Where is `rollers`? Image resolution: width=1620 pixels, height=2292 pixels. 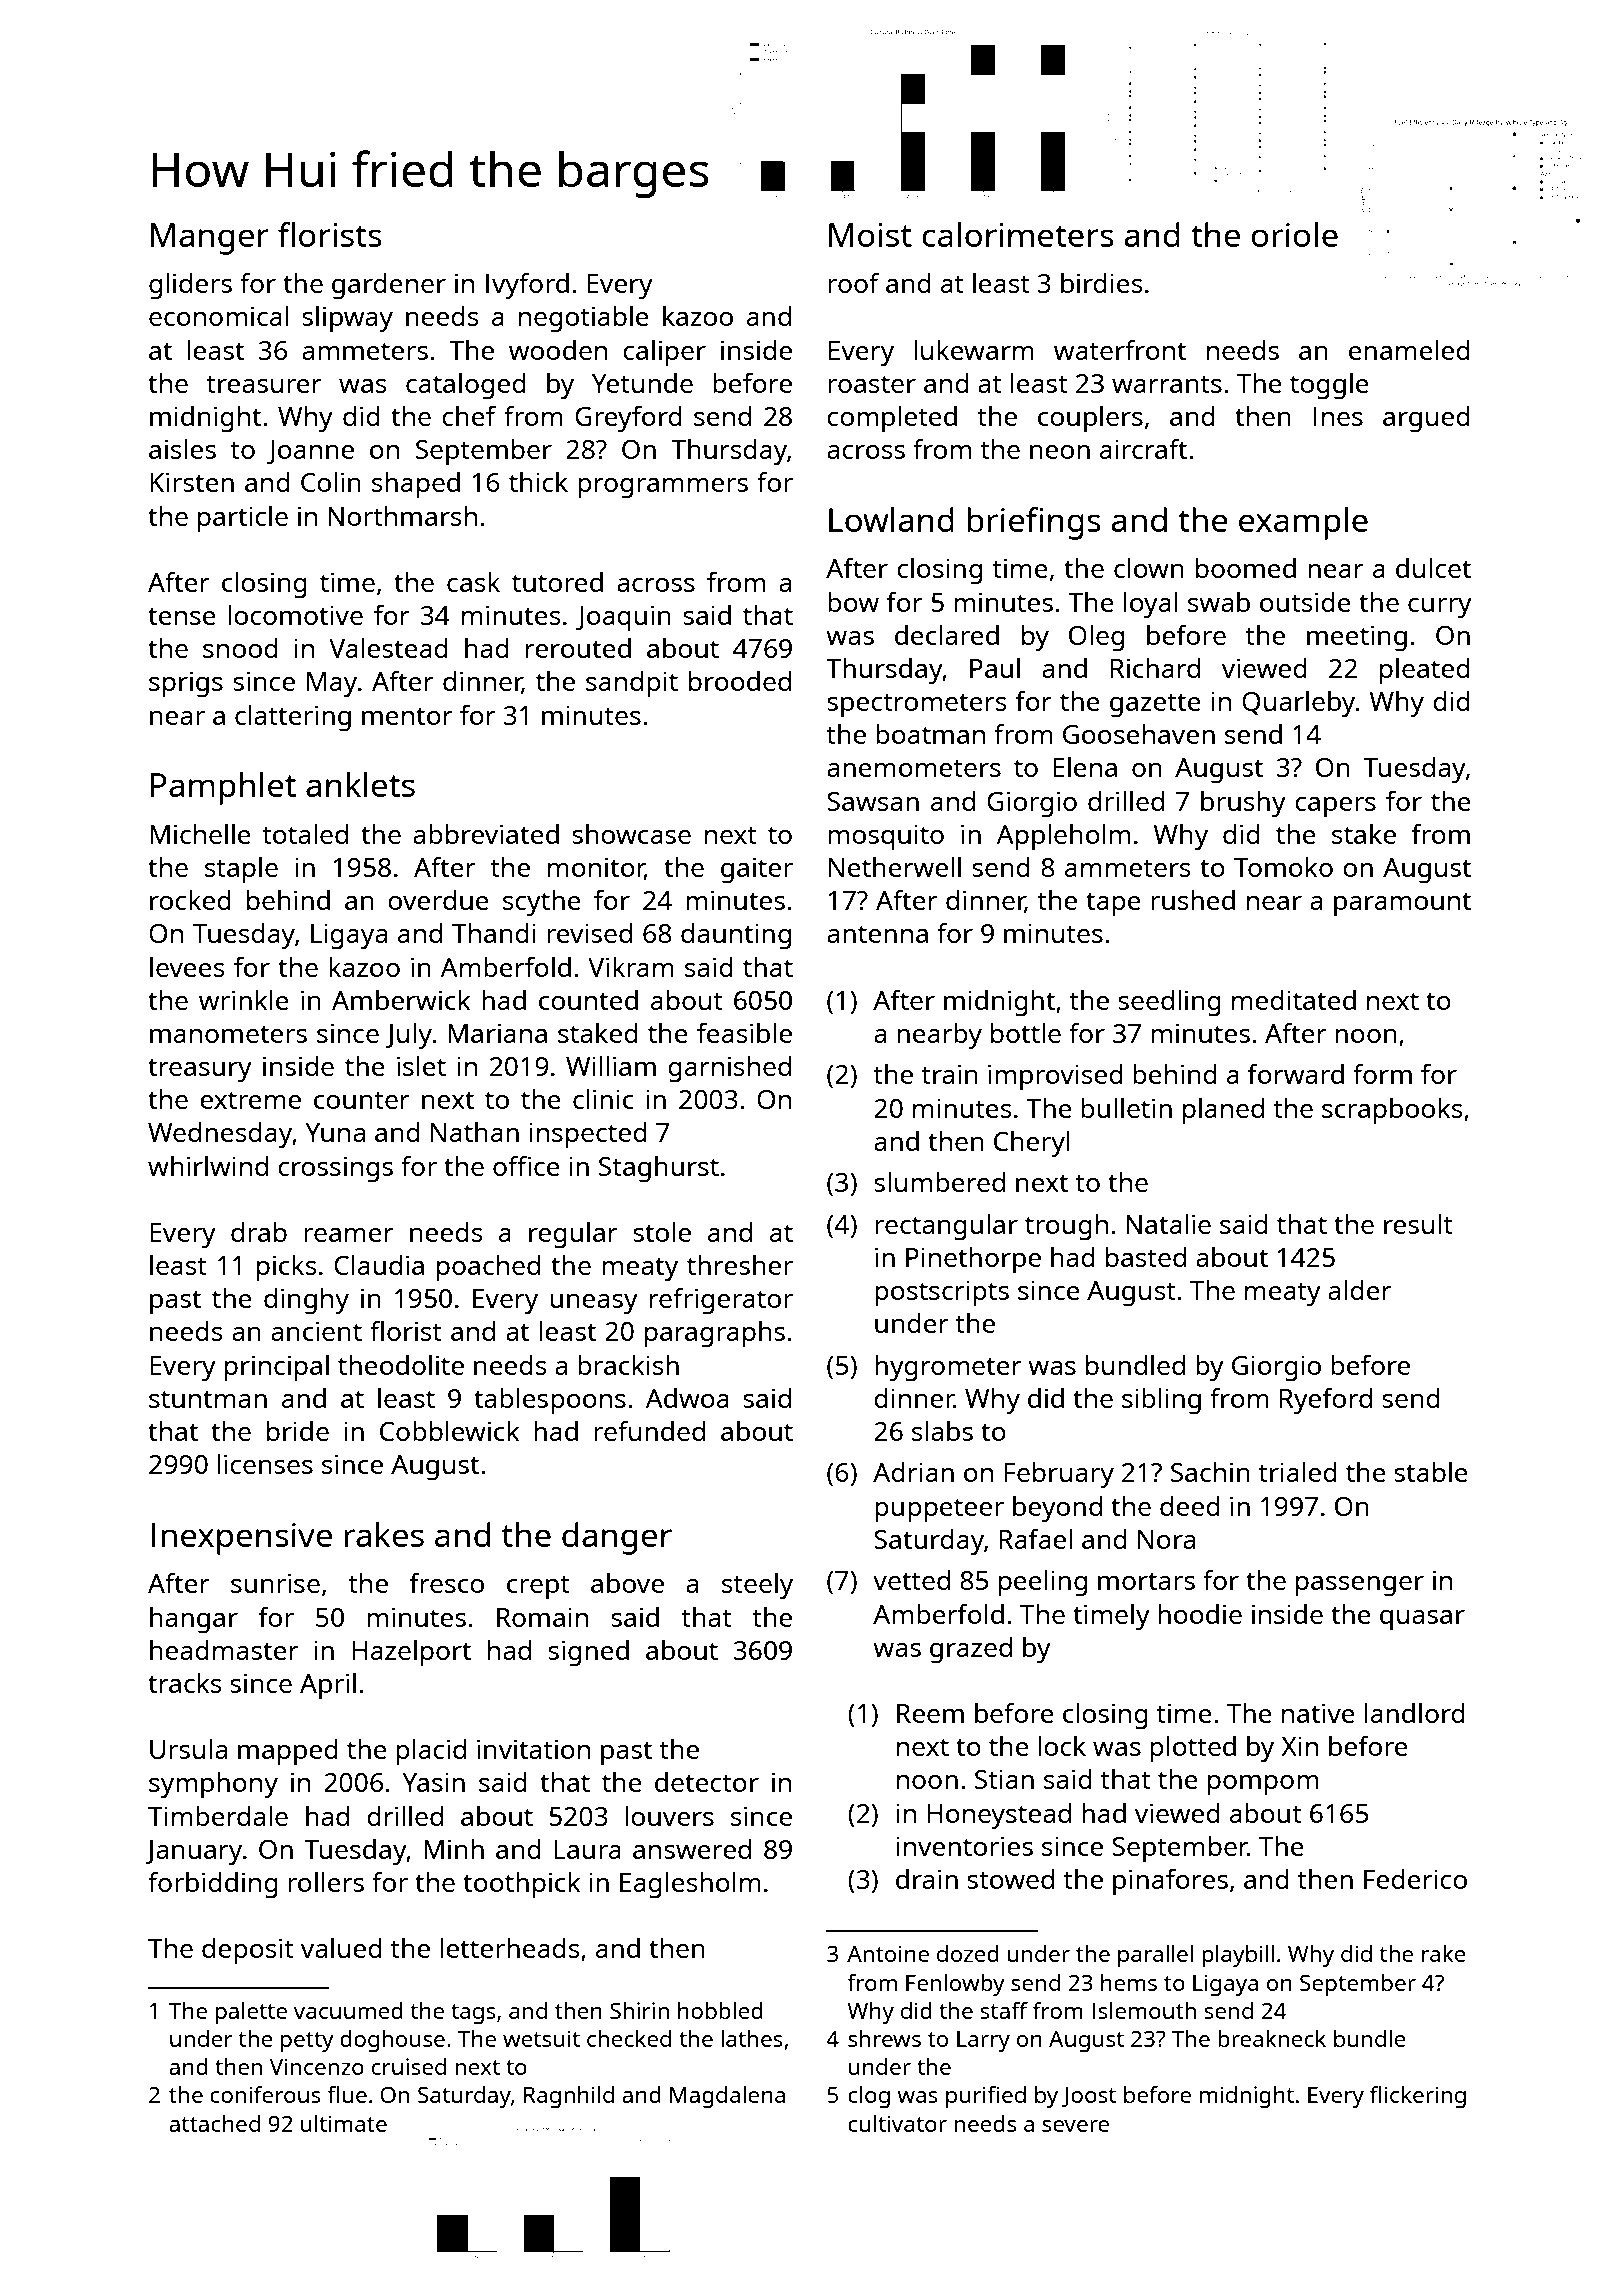 rollers is located at coordinates (326, 1882).
